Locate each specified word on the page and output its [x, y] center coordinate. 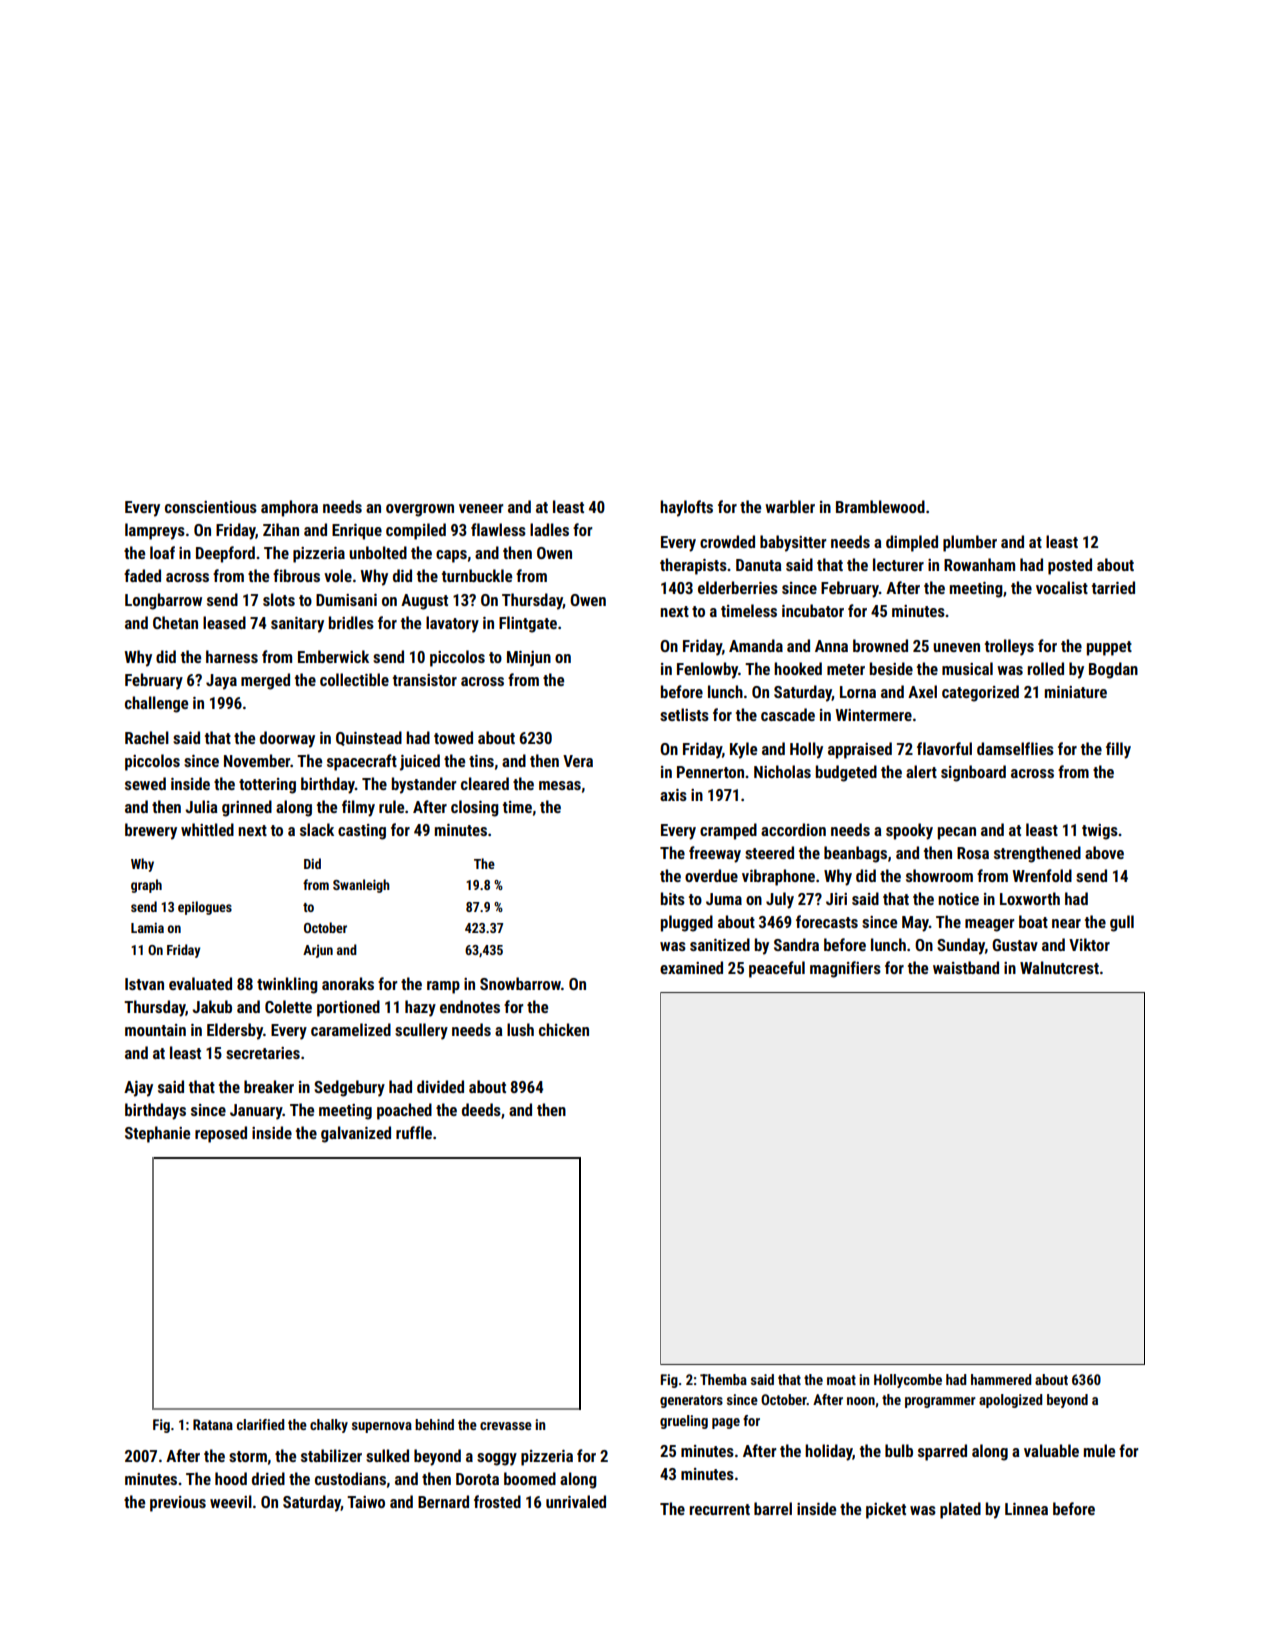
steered [769, 852]
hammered [1001, 1379]
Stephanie [157, 1134]
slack [317, 829]
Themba [723, 1379]
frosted [497, 1501]
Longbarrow [163, 601]
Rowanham [979, 564]
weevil [231, 1501]
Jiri [836, 899]
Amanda [756, 645]
